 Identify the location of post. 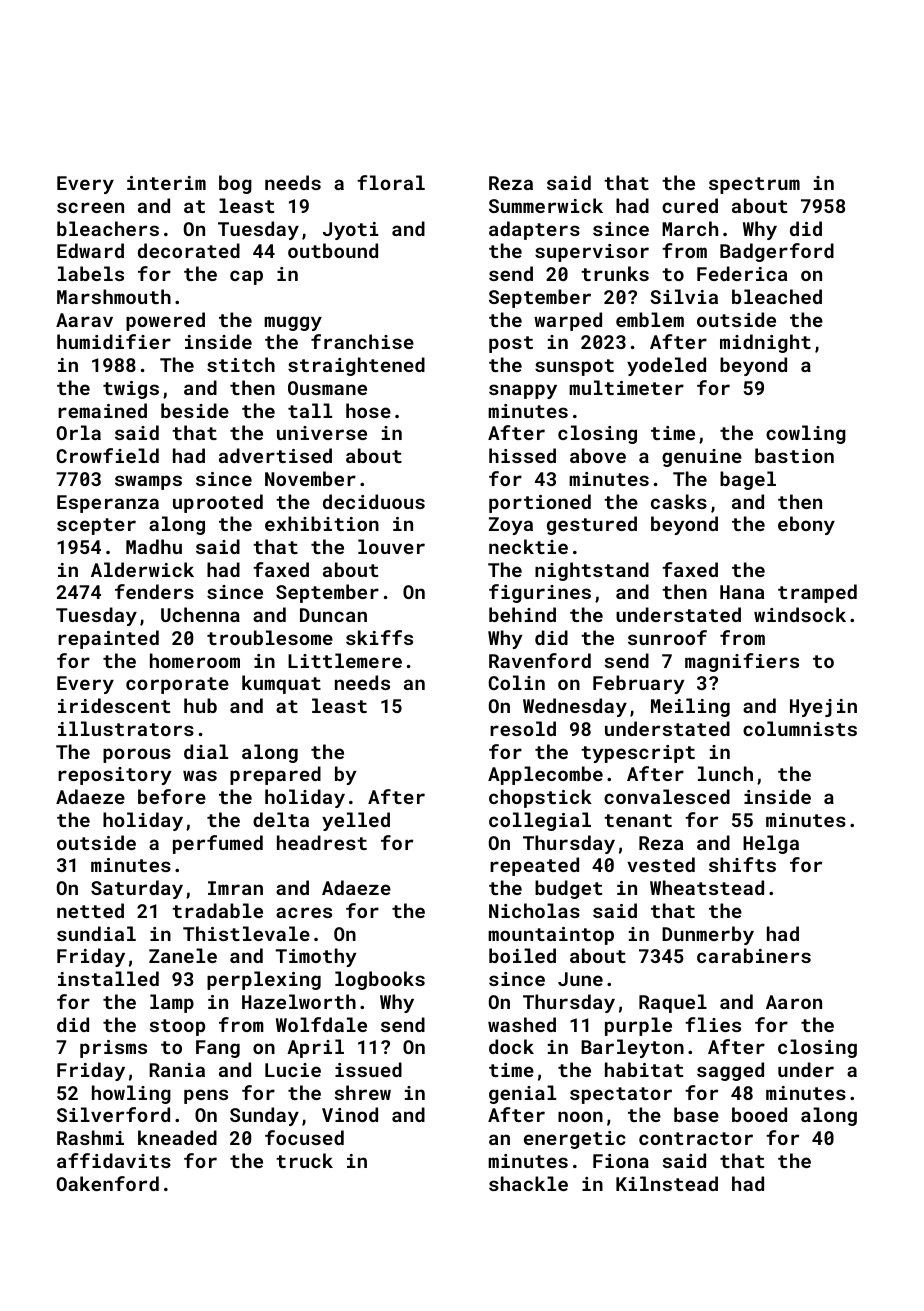
(511, 344).
